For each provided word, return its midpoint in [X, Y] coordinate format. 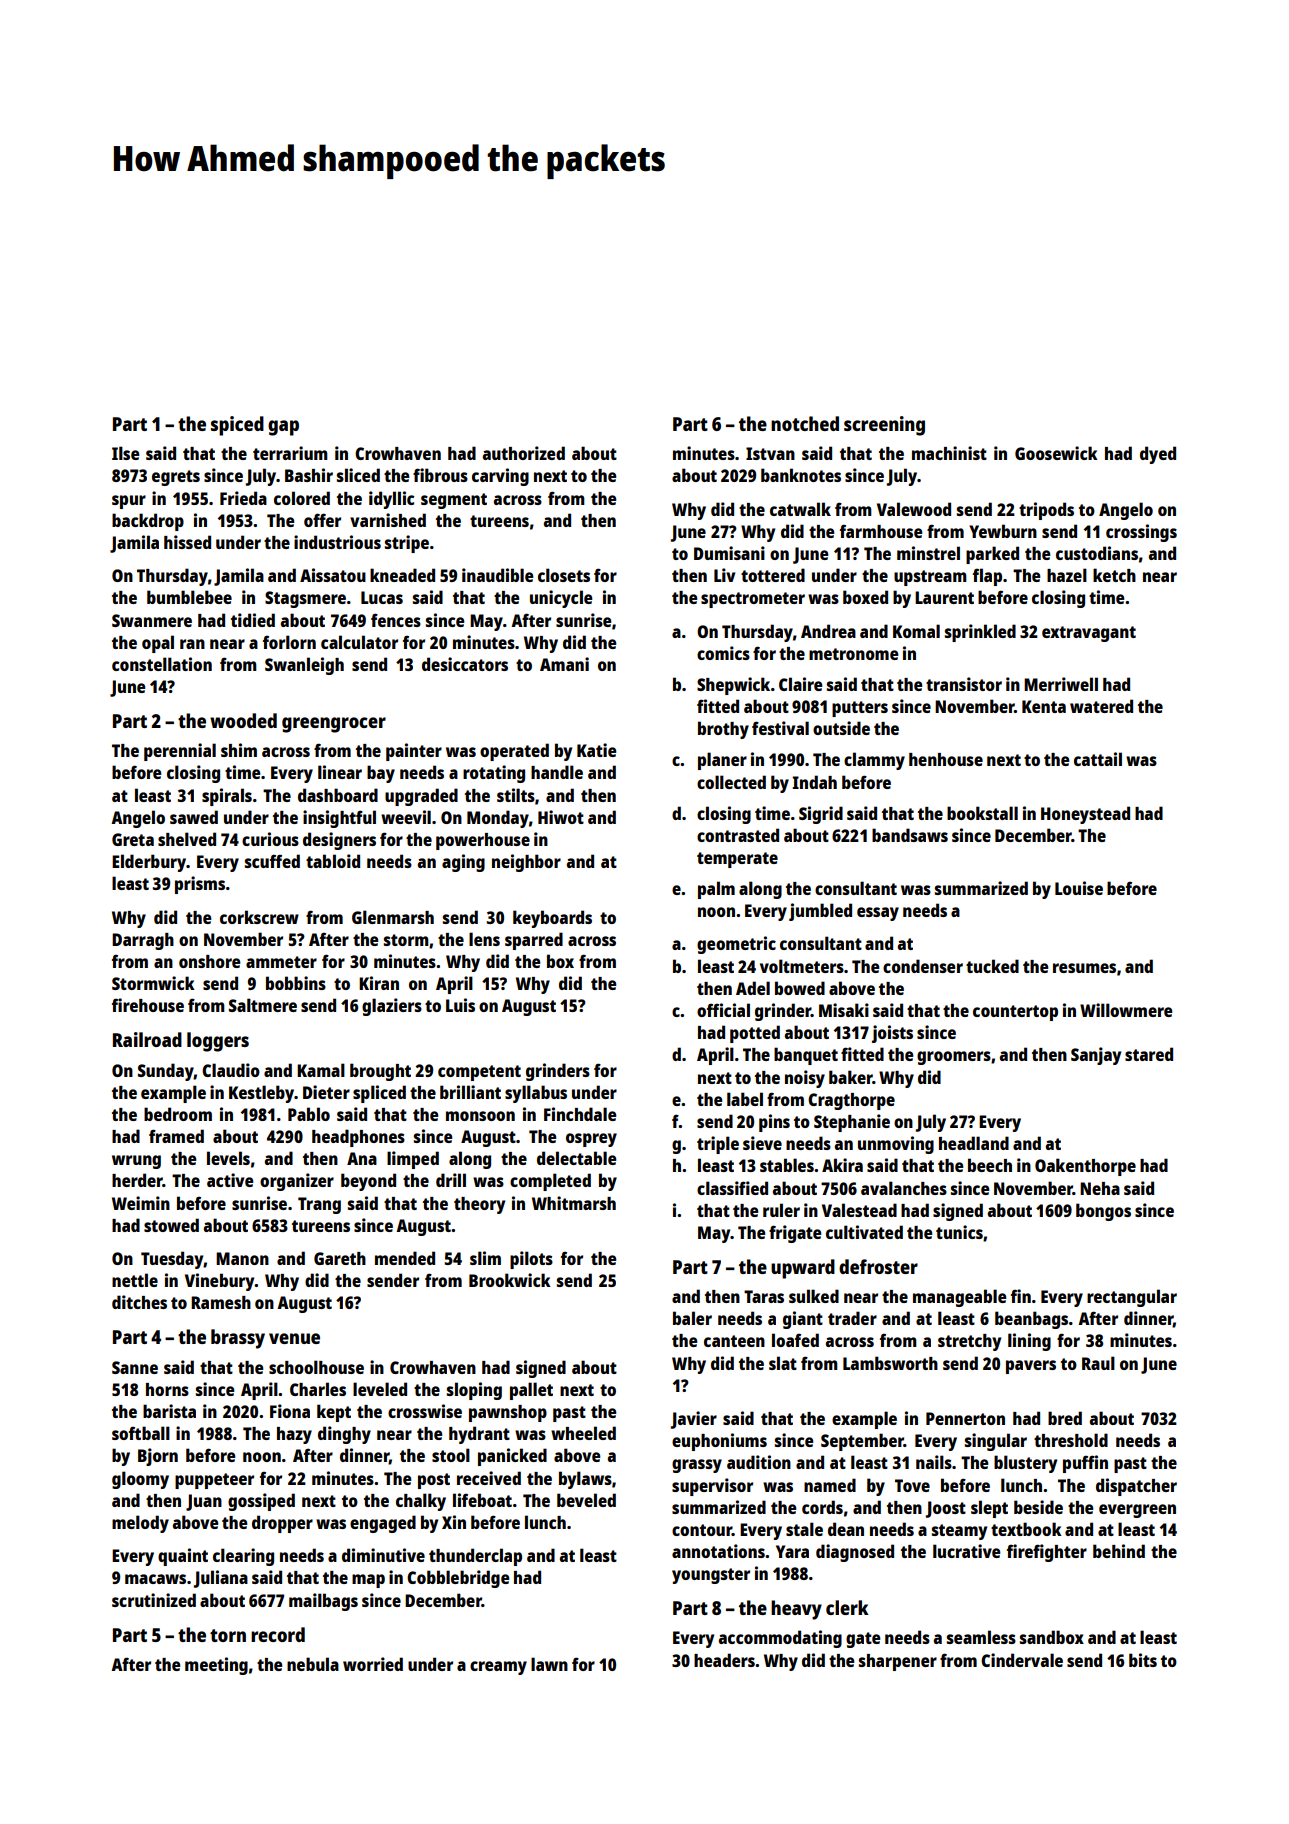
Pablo [309, 1114]
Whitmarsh [574, 1203]
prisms [200, 885]
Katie [596, 750]
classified [732, 1188]
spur [129, 502]
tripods [1046, 511]
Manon [242, 1258]
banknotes [801, 475]
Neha [1100, 1188]
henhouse [946, 759]
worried [373, 1664]
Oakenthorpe [1085, 1167]
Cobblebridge [458, 1579]
